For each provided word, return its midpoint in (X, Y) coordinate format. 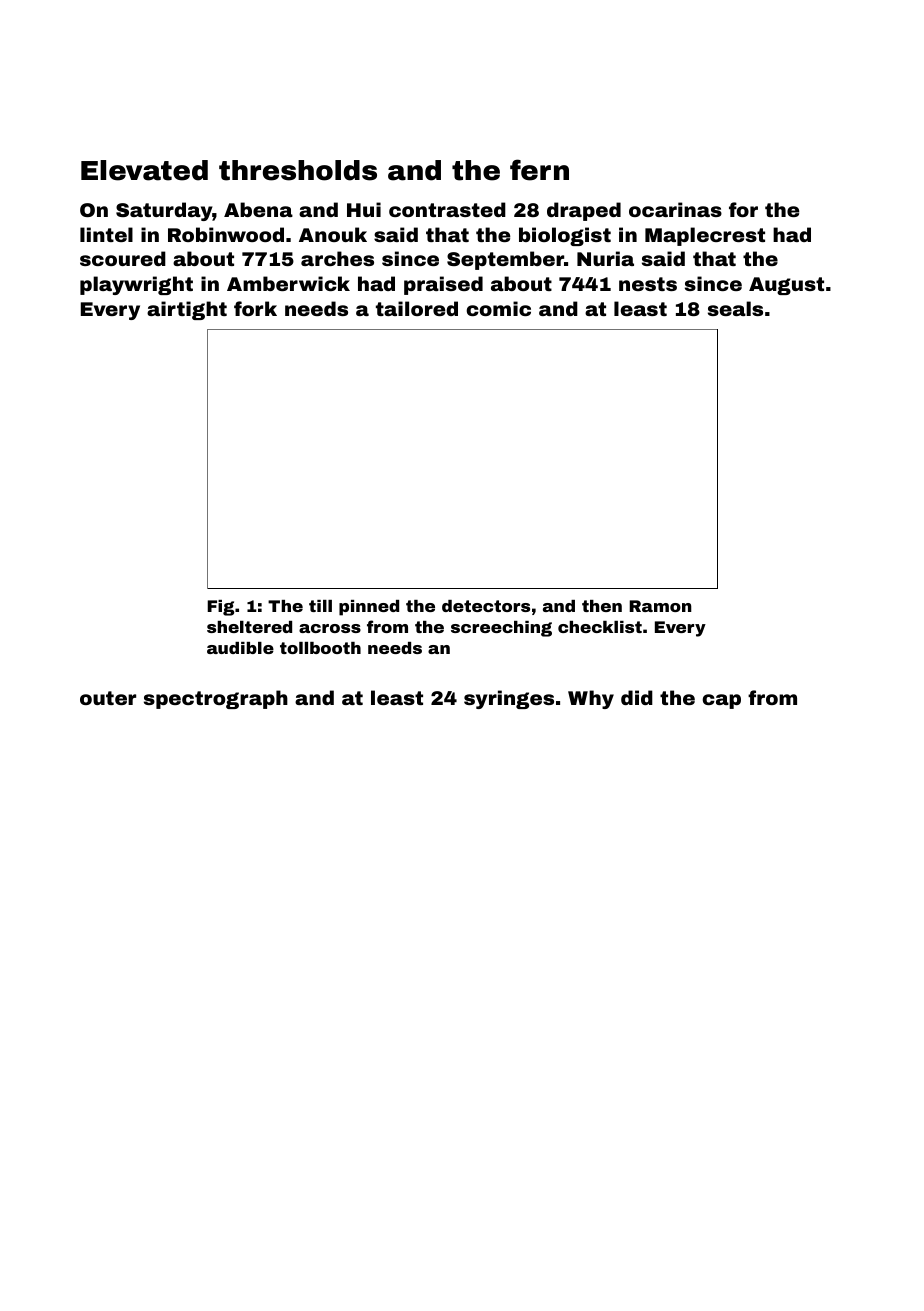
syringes (509, 699)
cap (721, 701)
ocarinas (675, 209)
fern (539, 170)
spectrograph (216, 699)
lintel (106, 234)
